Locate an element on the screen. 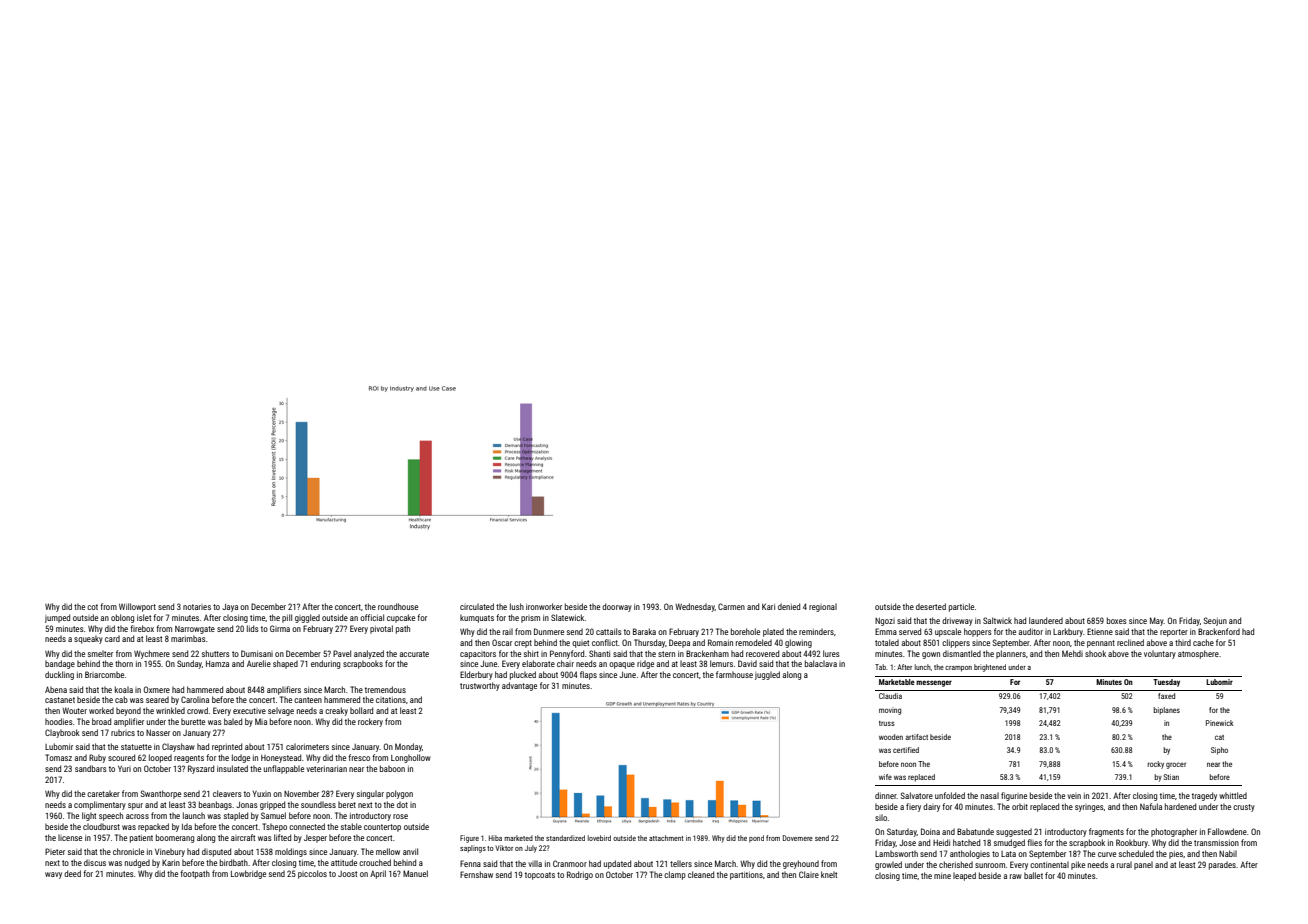  boxes is located at coordinates (1117, 620).
